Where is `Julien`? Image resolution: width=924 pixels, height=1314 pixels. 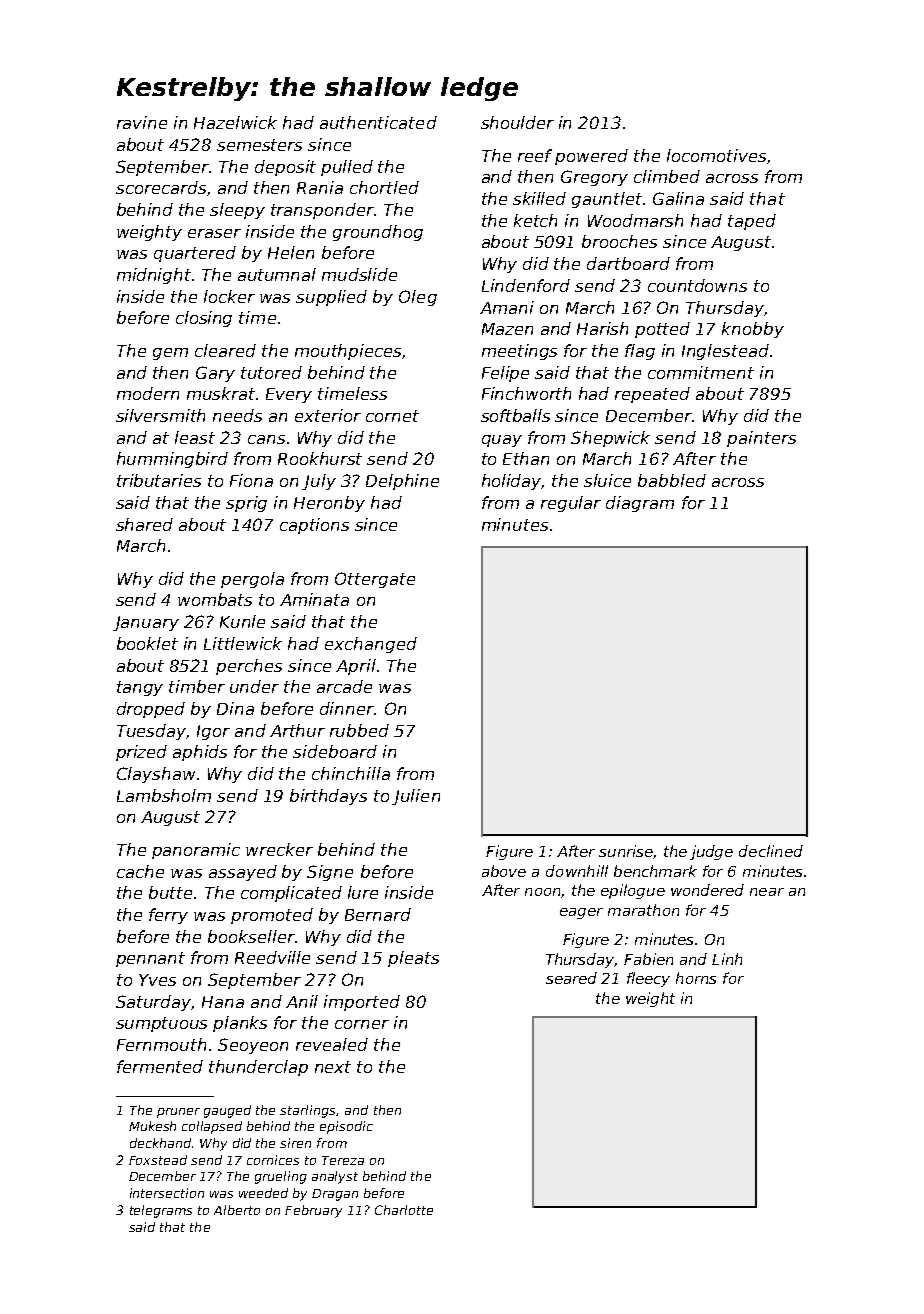 Julien is located at coordinates (416, 797).
